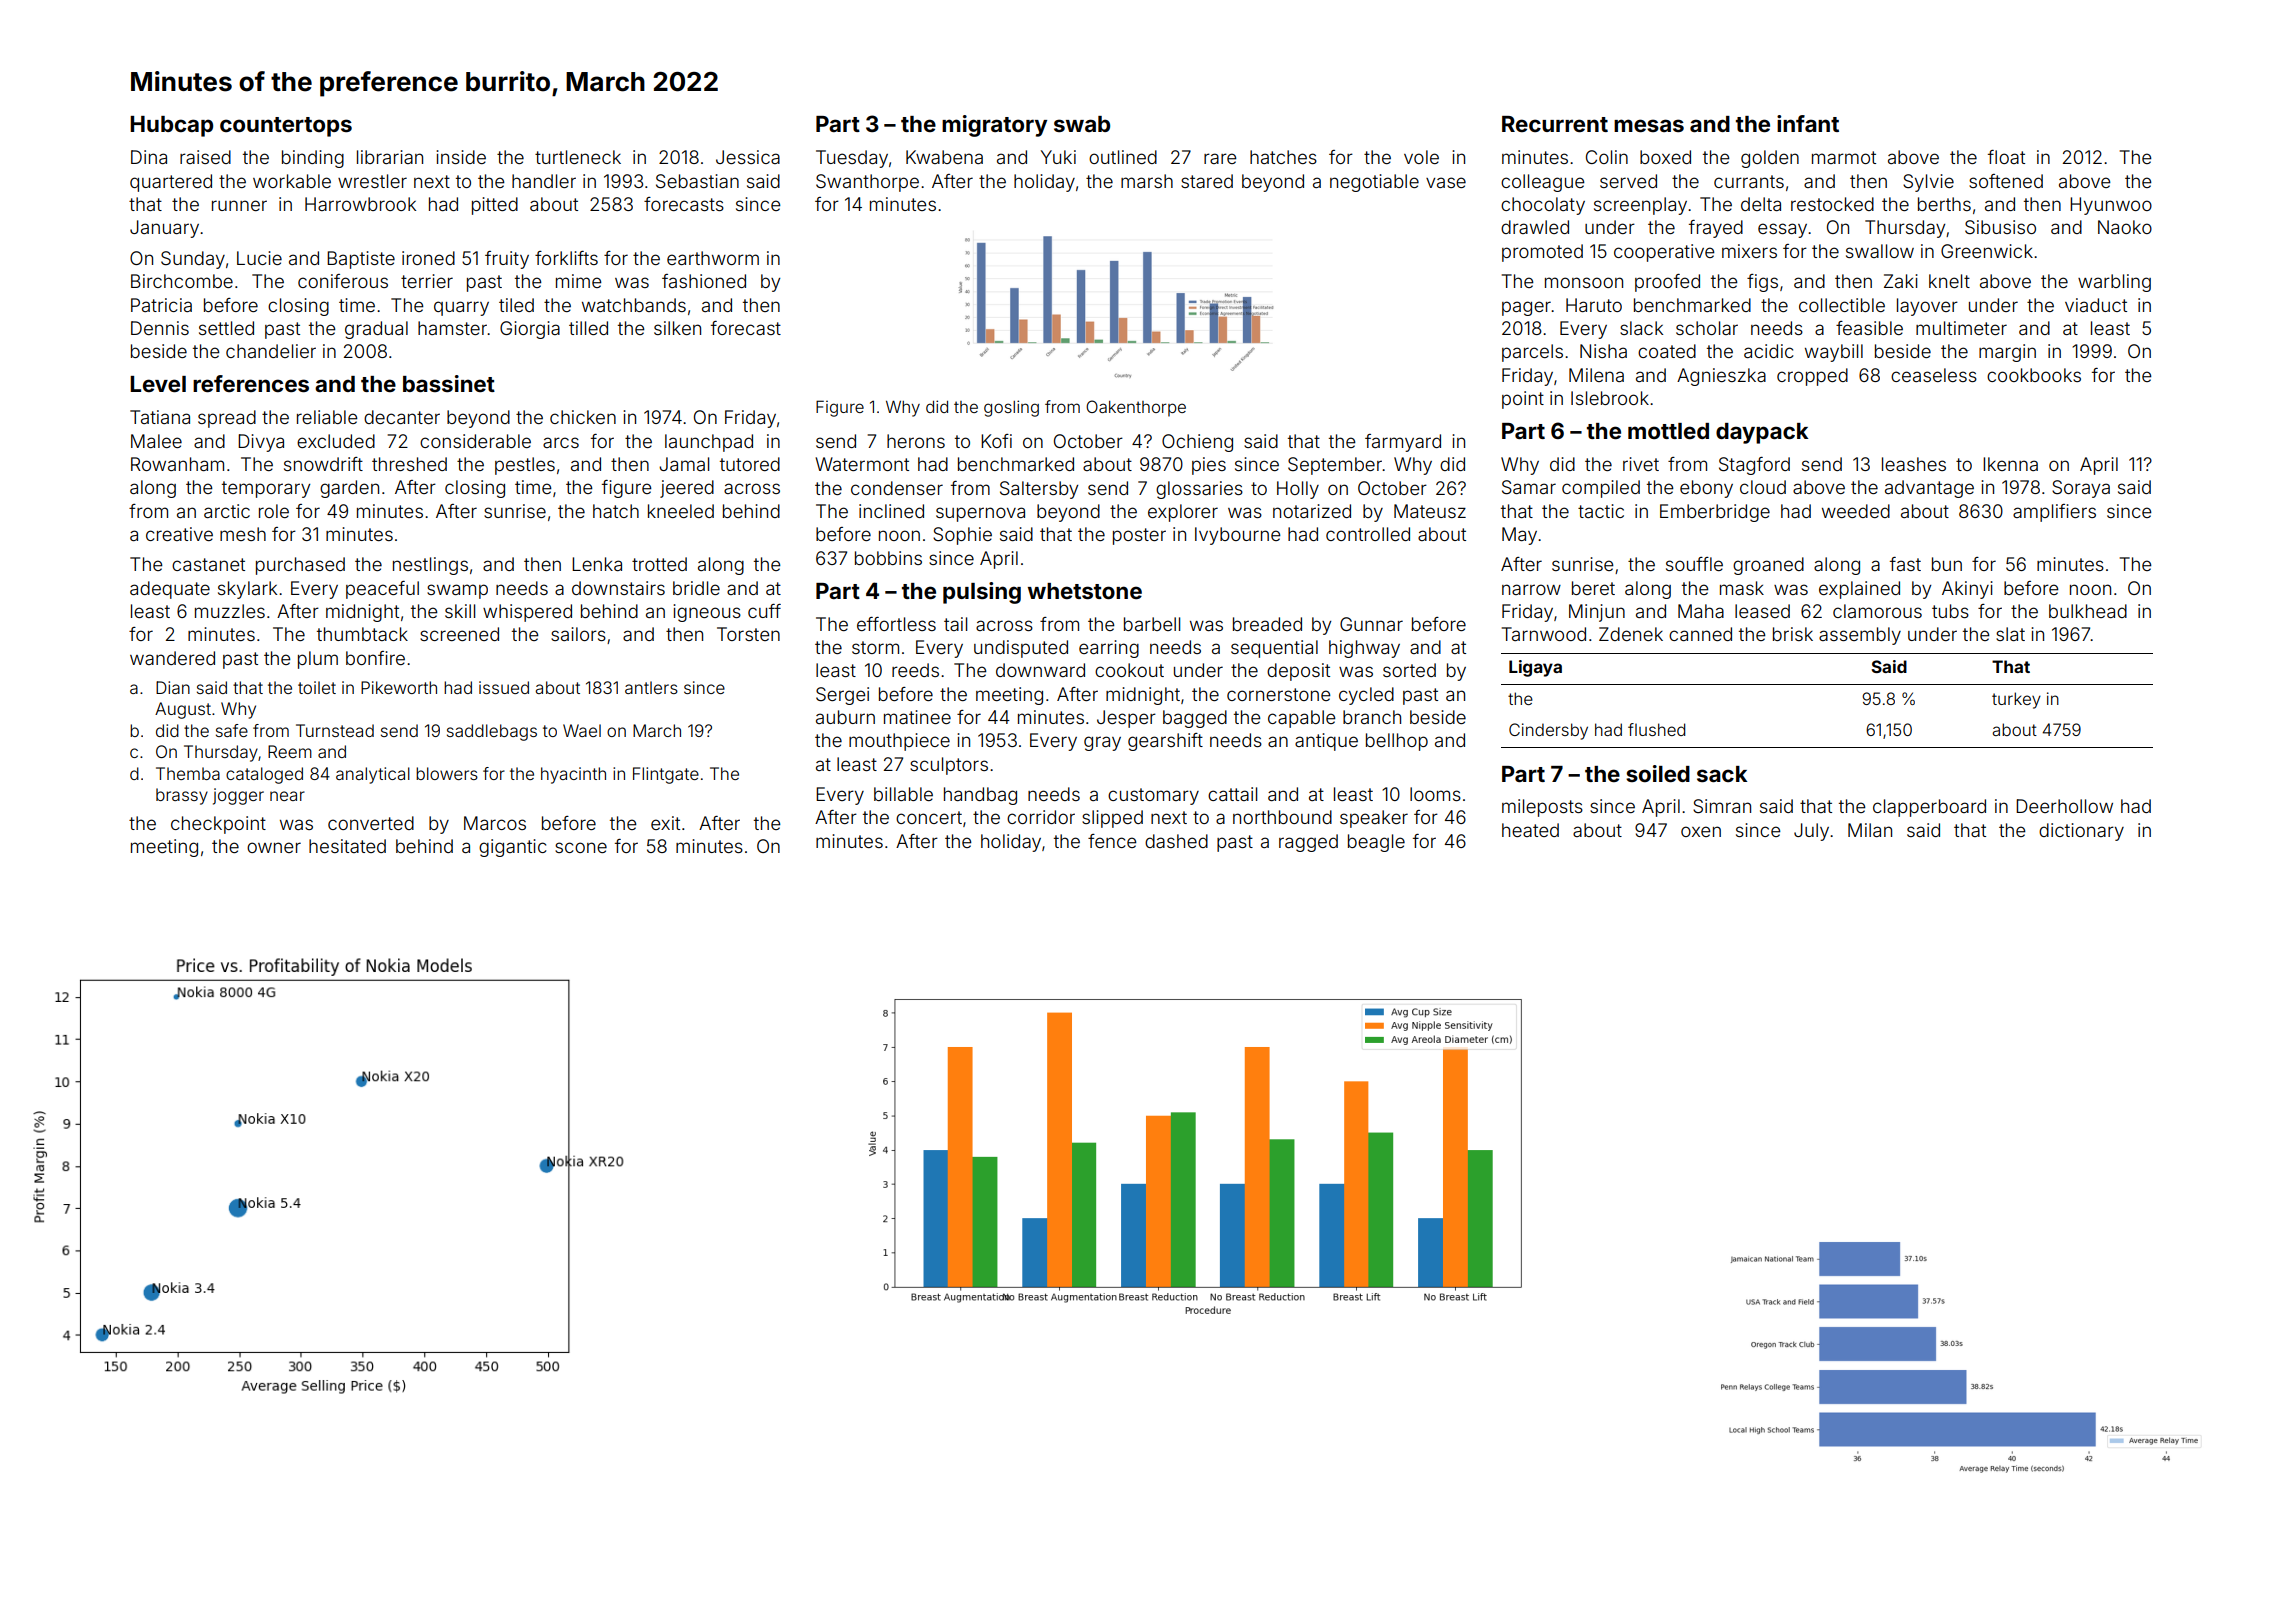 This screenshot has width=2282, height=1614. What do you see at coordinates (1594, 305) in the screenshot?
I see `Haruto` at bounding box center [1594, 305].
